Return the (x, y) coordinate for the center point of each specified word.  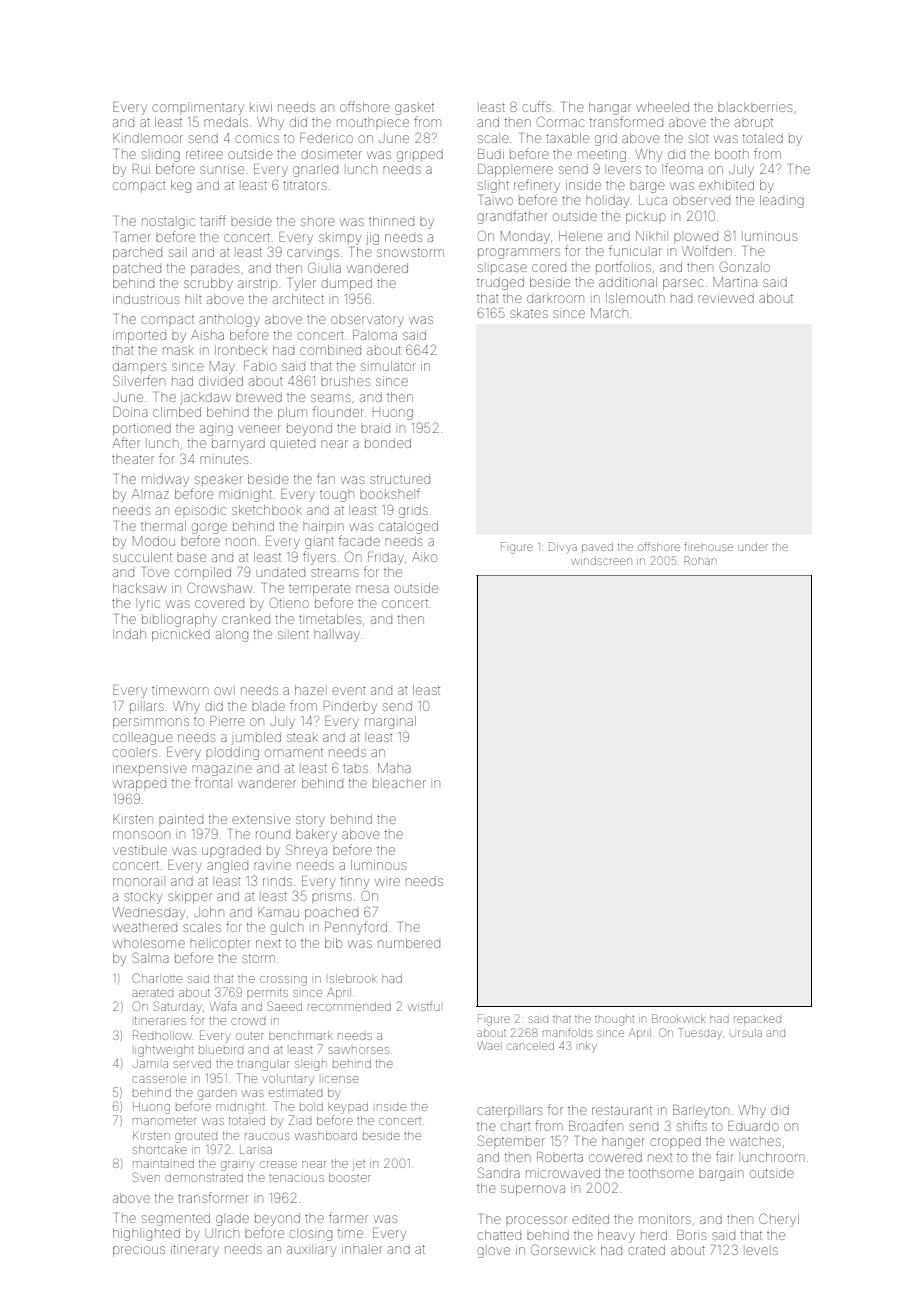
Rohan (699, 560)
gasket (414, 109)
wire (387, 882)
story (310, 821)
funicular (635, 250)
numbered (409, 943)
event (349, 691)
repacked (757, 1020)
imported (139, 336)
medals (226, 122)
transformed (626, 121)
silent (293, 634)
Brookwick (678, 1018)
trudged (500, 283)
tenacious (296, 1178)
